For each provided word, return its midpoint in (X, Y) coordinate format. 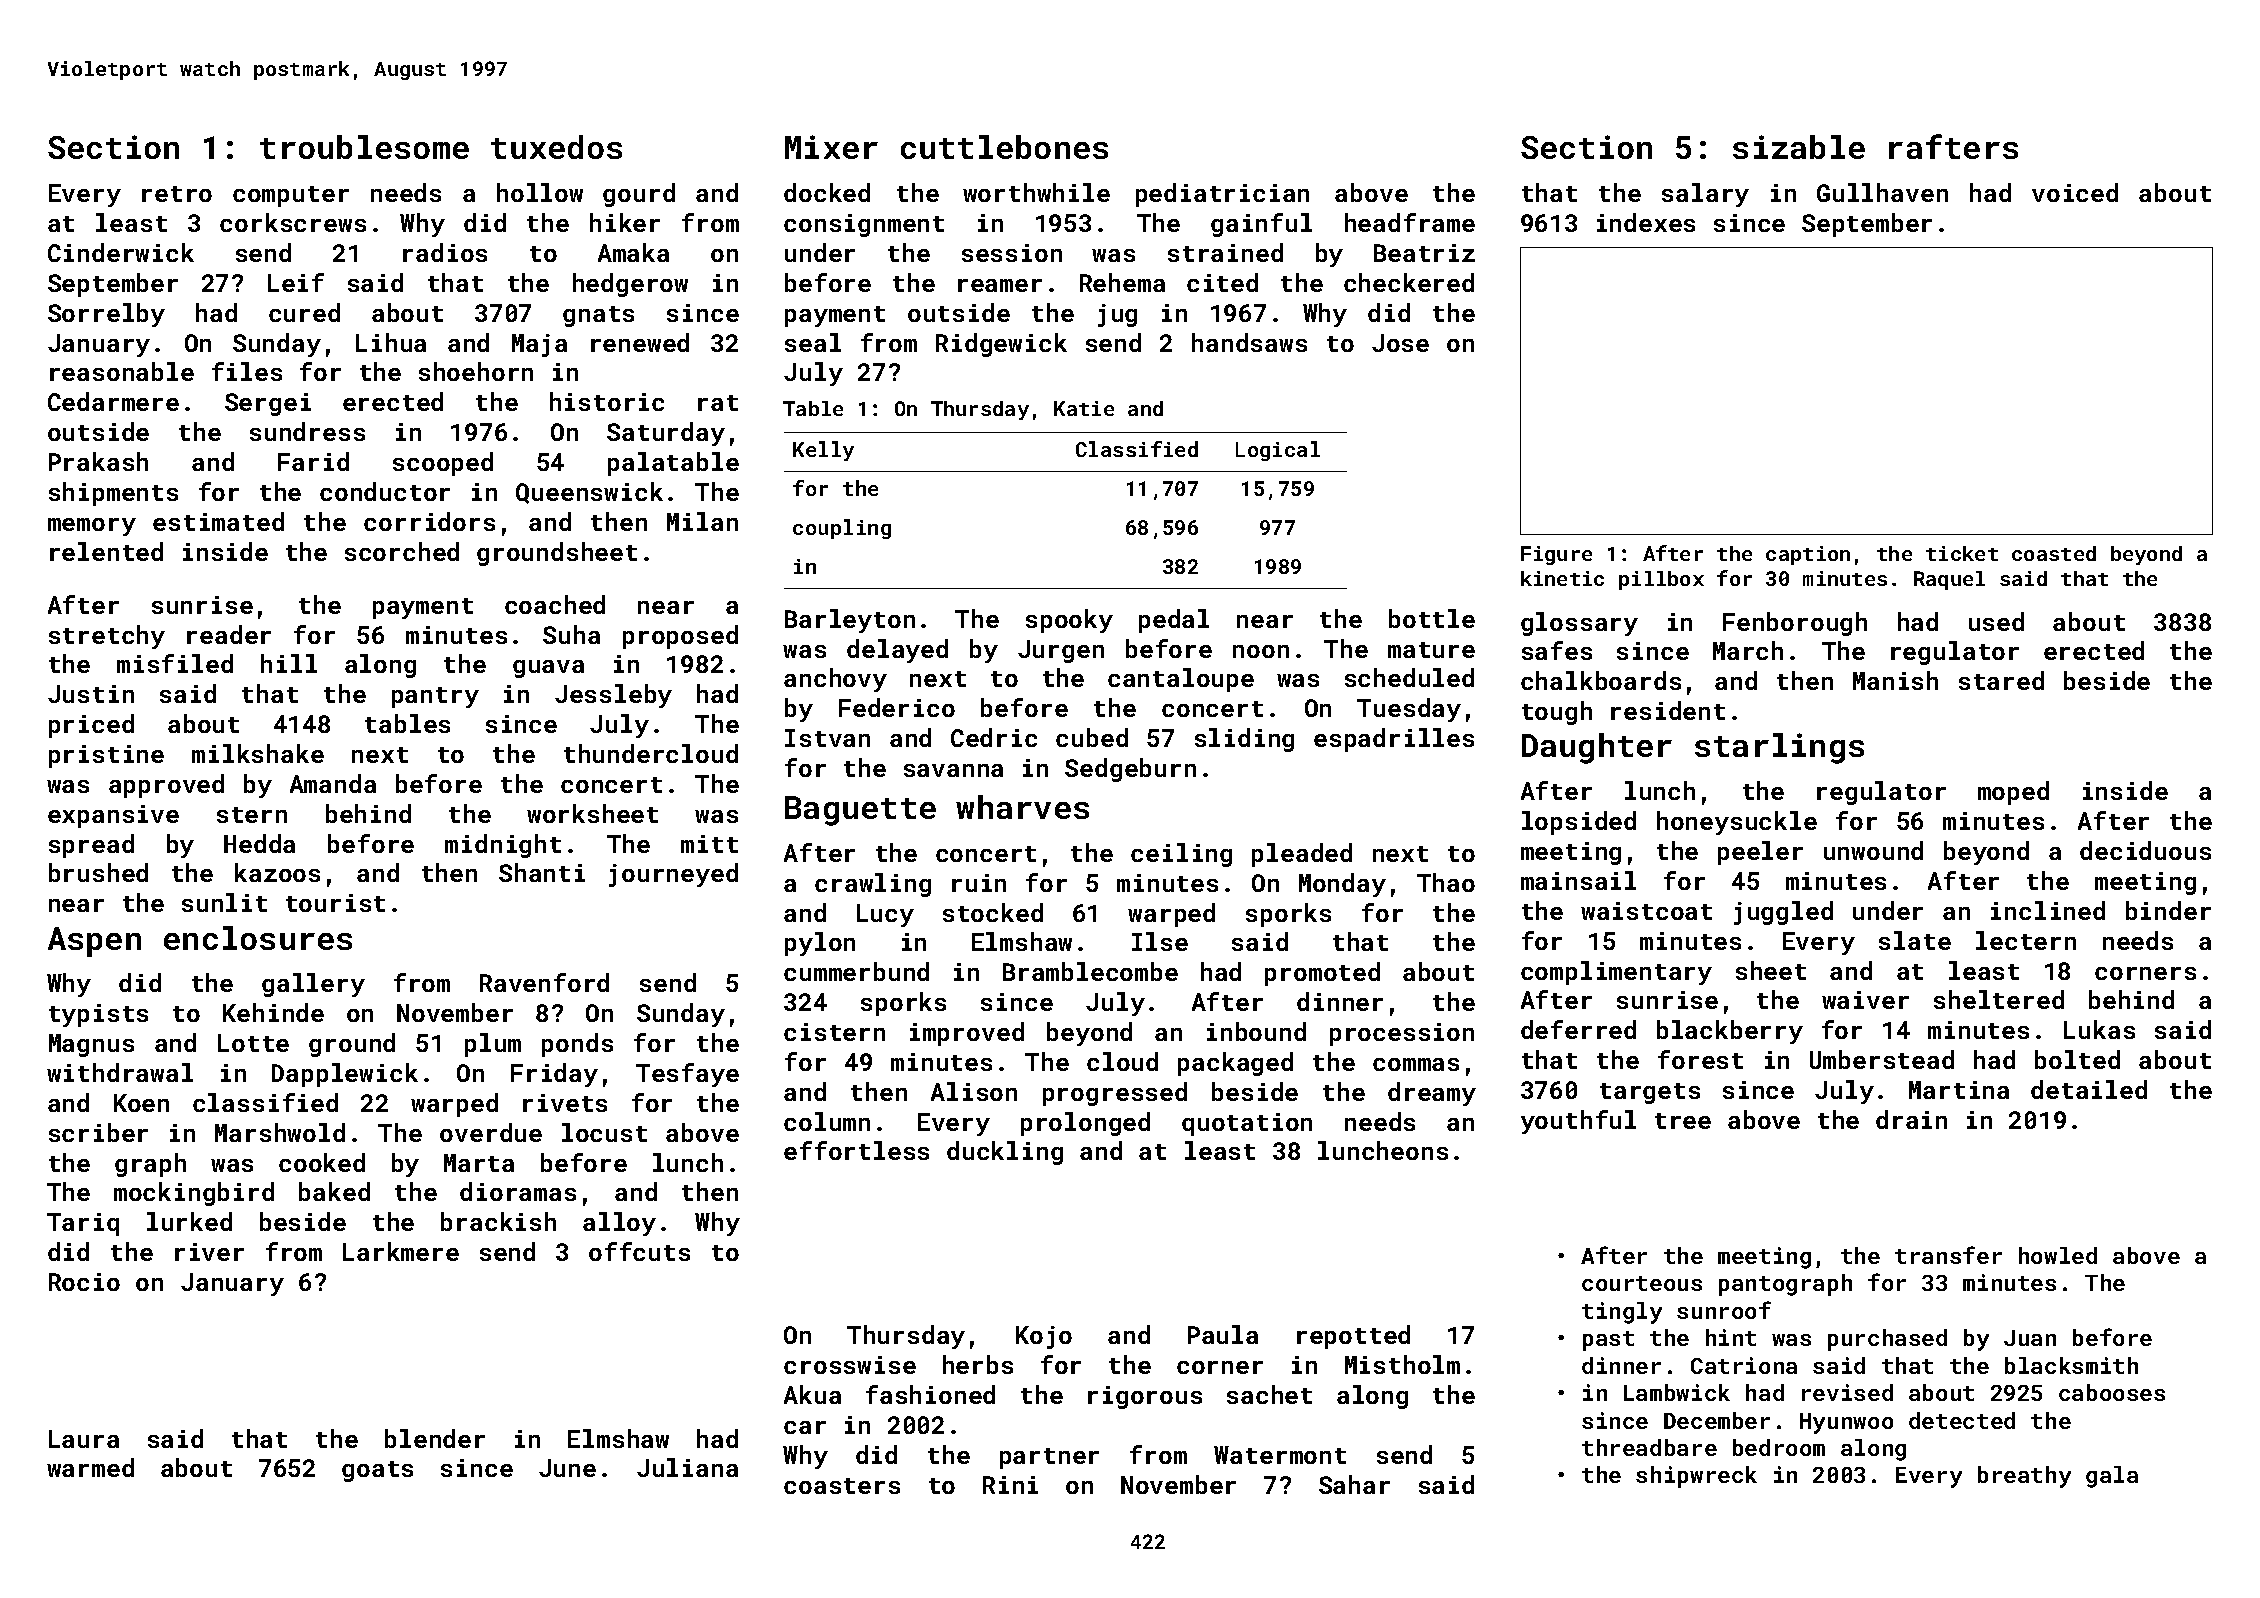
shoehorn (476, 371)
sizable (1799, 147)
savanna (953, 770)
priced (91, 726)
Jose (1400, 343)
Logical (1278, 451)
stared (2001, 680)
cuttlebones (1004, 147)
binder (2168, 910)
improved (967, 1034)
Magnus (91, 1045)
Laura (84, 1439)
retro (177, 194)
